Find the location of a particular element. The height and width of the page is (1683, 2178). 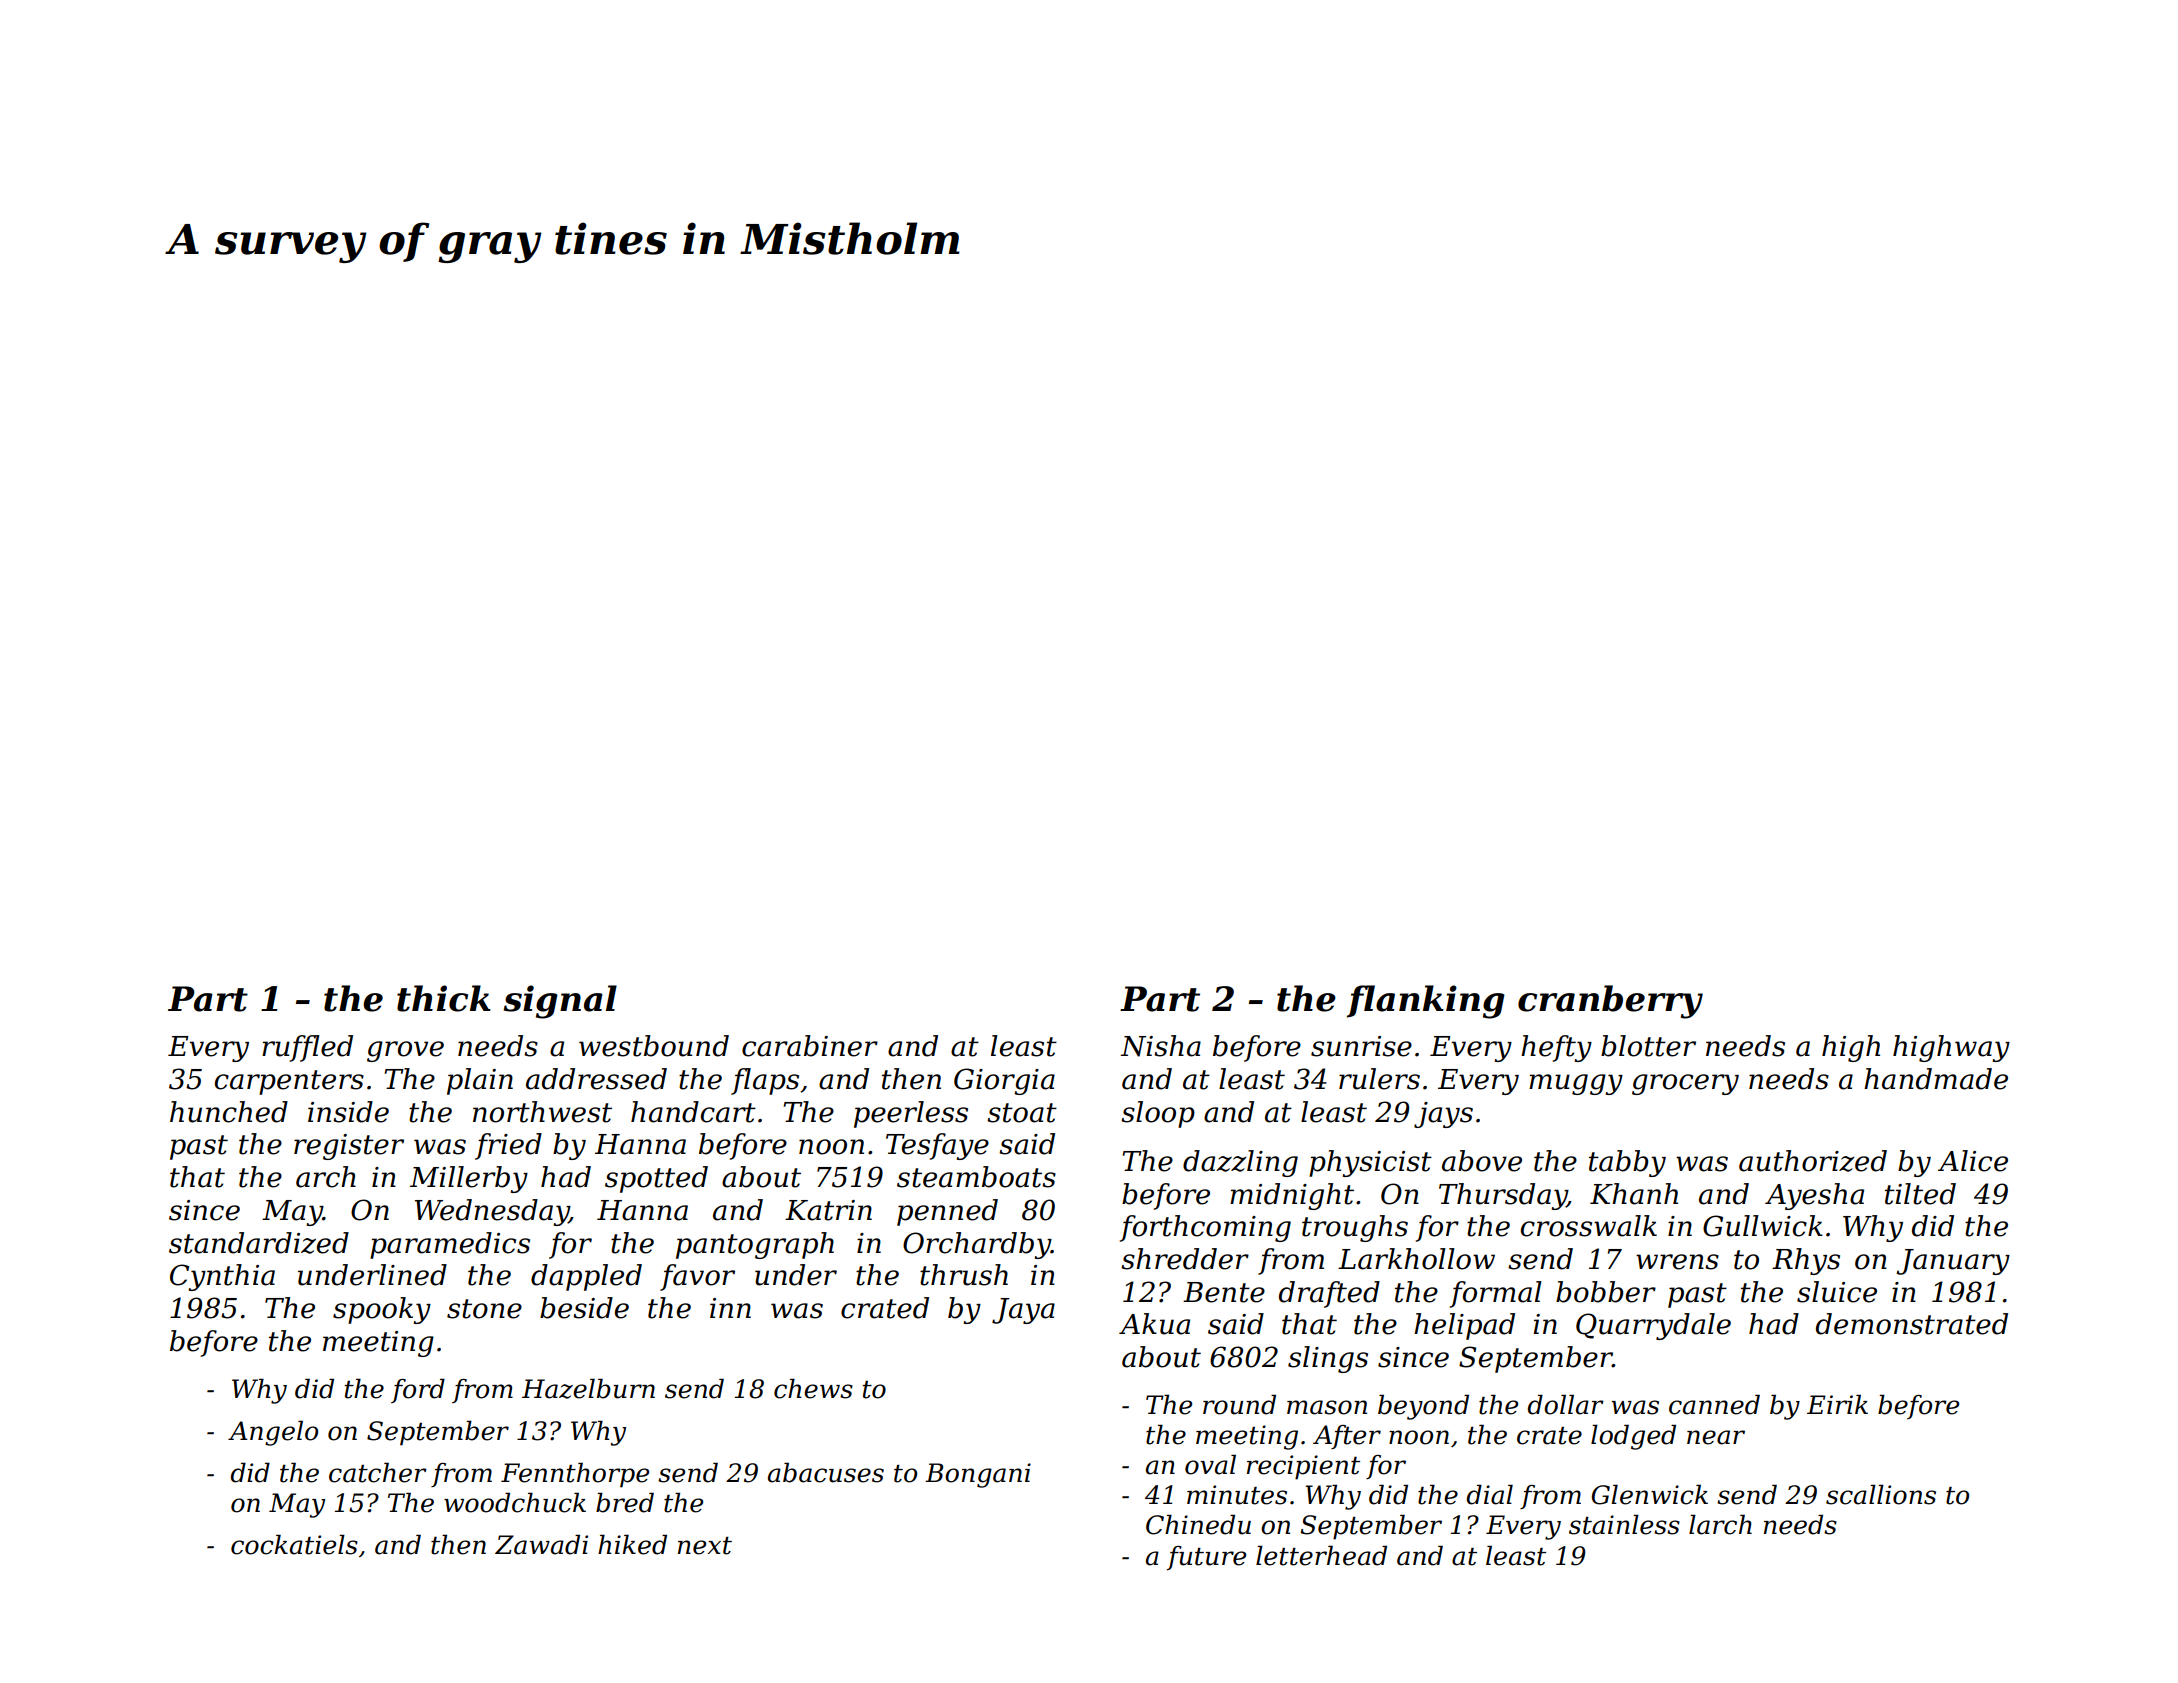

chews is located at coordinates (813, 1388).
